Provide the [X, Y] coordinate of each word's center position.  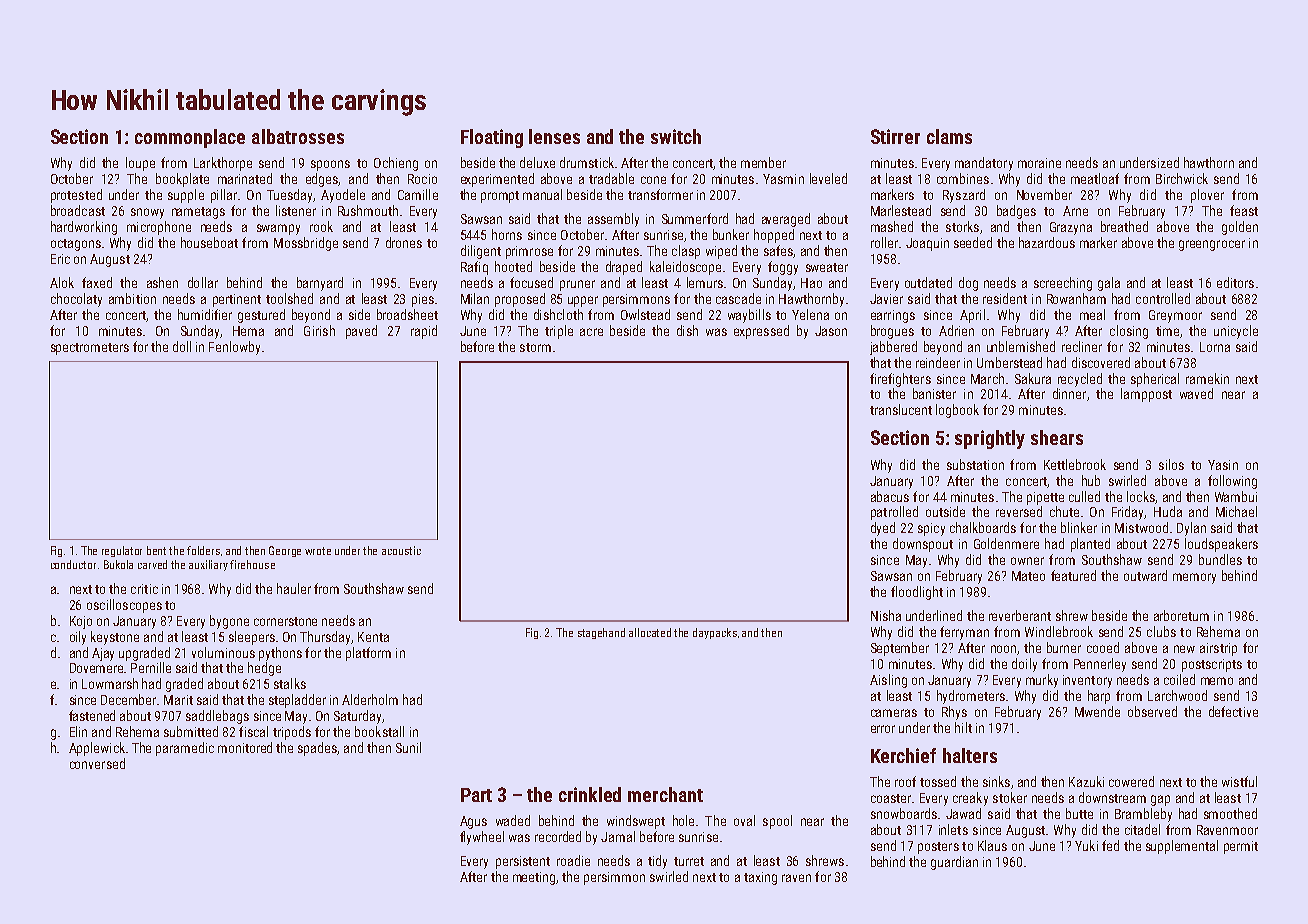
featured [1073, 575]
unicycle [1236, 332]
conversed [97, 763]
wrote [318, 551]
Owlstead [645, 314]
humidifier [205, 314]
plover [1207, 196]
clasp [686, 252]
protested [76, 196]
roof [905, 781]
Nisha [886, 615]
